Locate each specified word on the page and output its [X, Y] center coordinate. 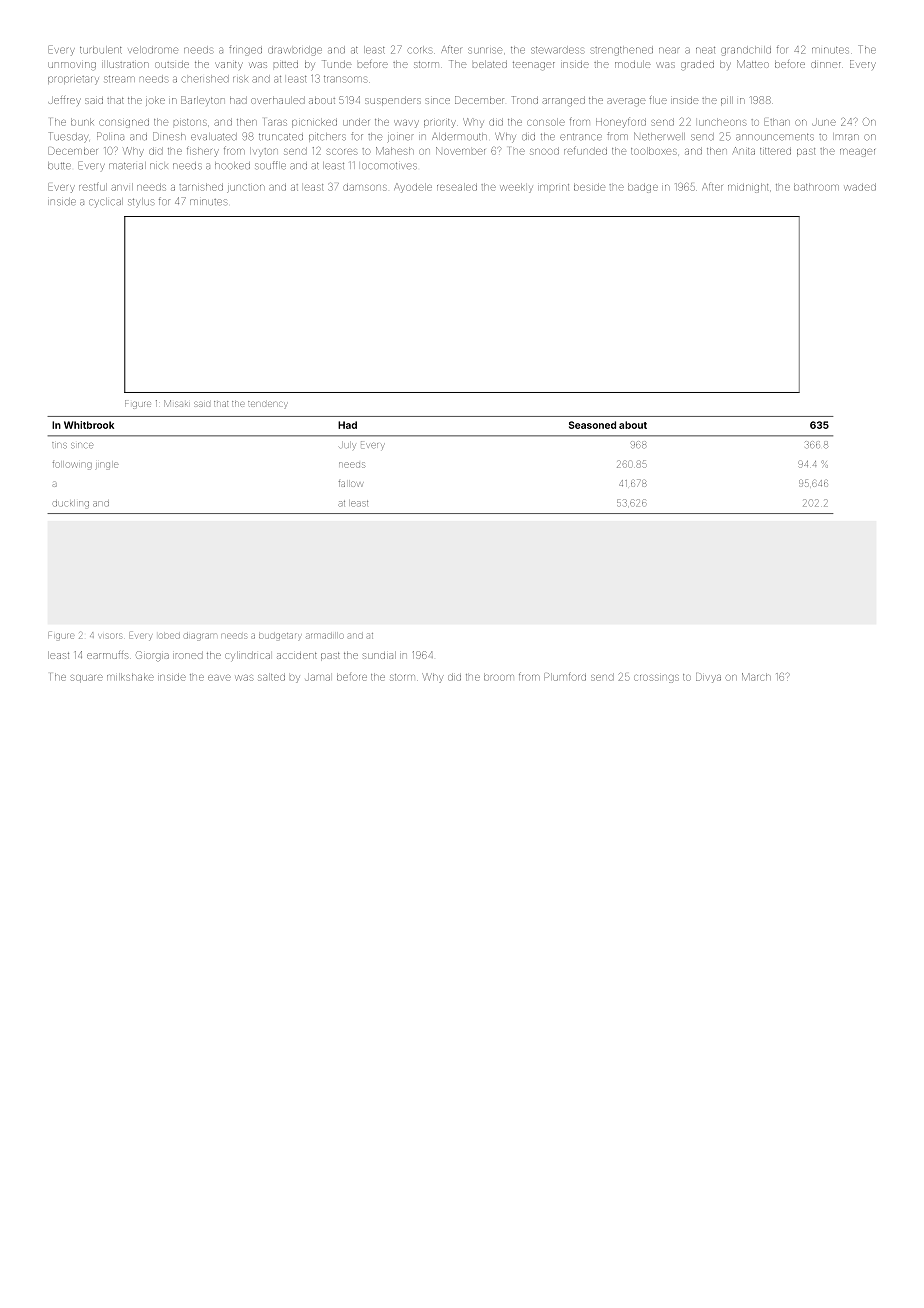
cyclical [106, 203]
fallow [350, 484]
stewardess [557, 50]
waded [860, 187]
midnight [748, 188]
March [756, 677]
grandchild [746, 51]
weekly [517, 188]
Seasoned [592, 425]
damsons [364, 188]
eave [219, 678]
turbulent [101, 50]
